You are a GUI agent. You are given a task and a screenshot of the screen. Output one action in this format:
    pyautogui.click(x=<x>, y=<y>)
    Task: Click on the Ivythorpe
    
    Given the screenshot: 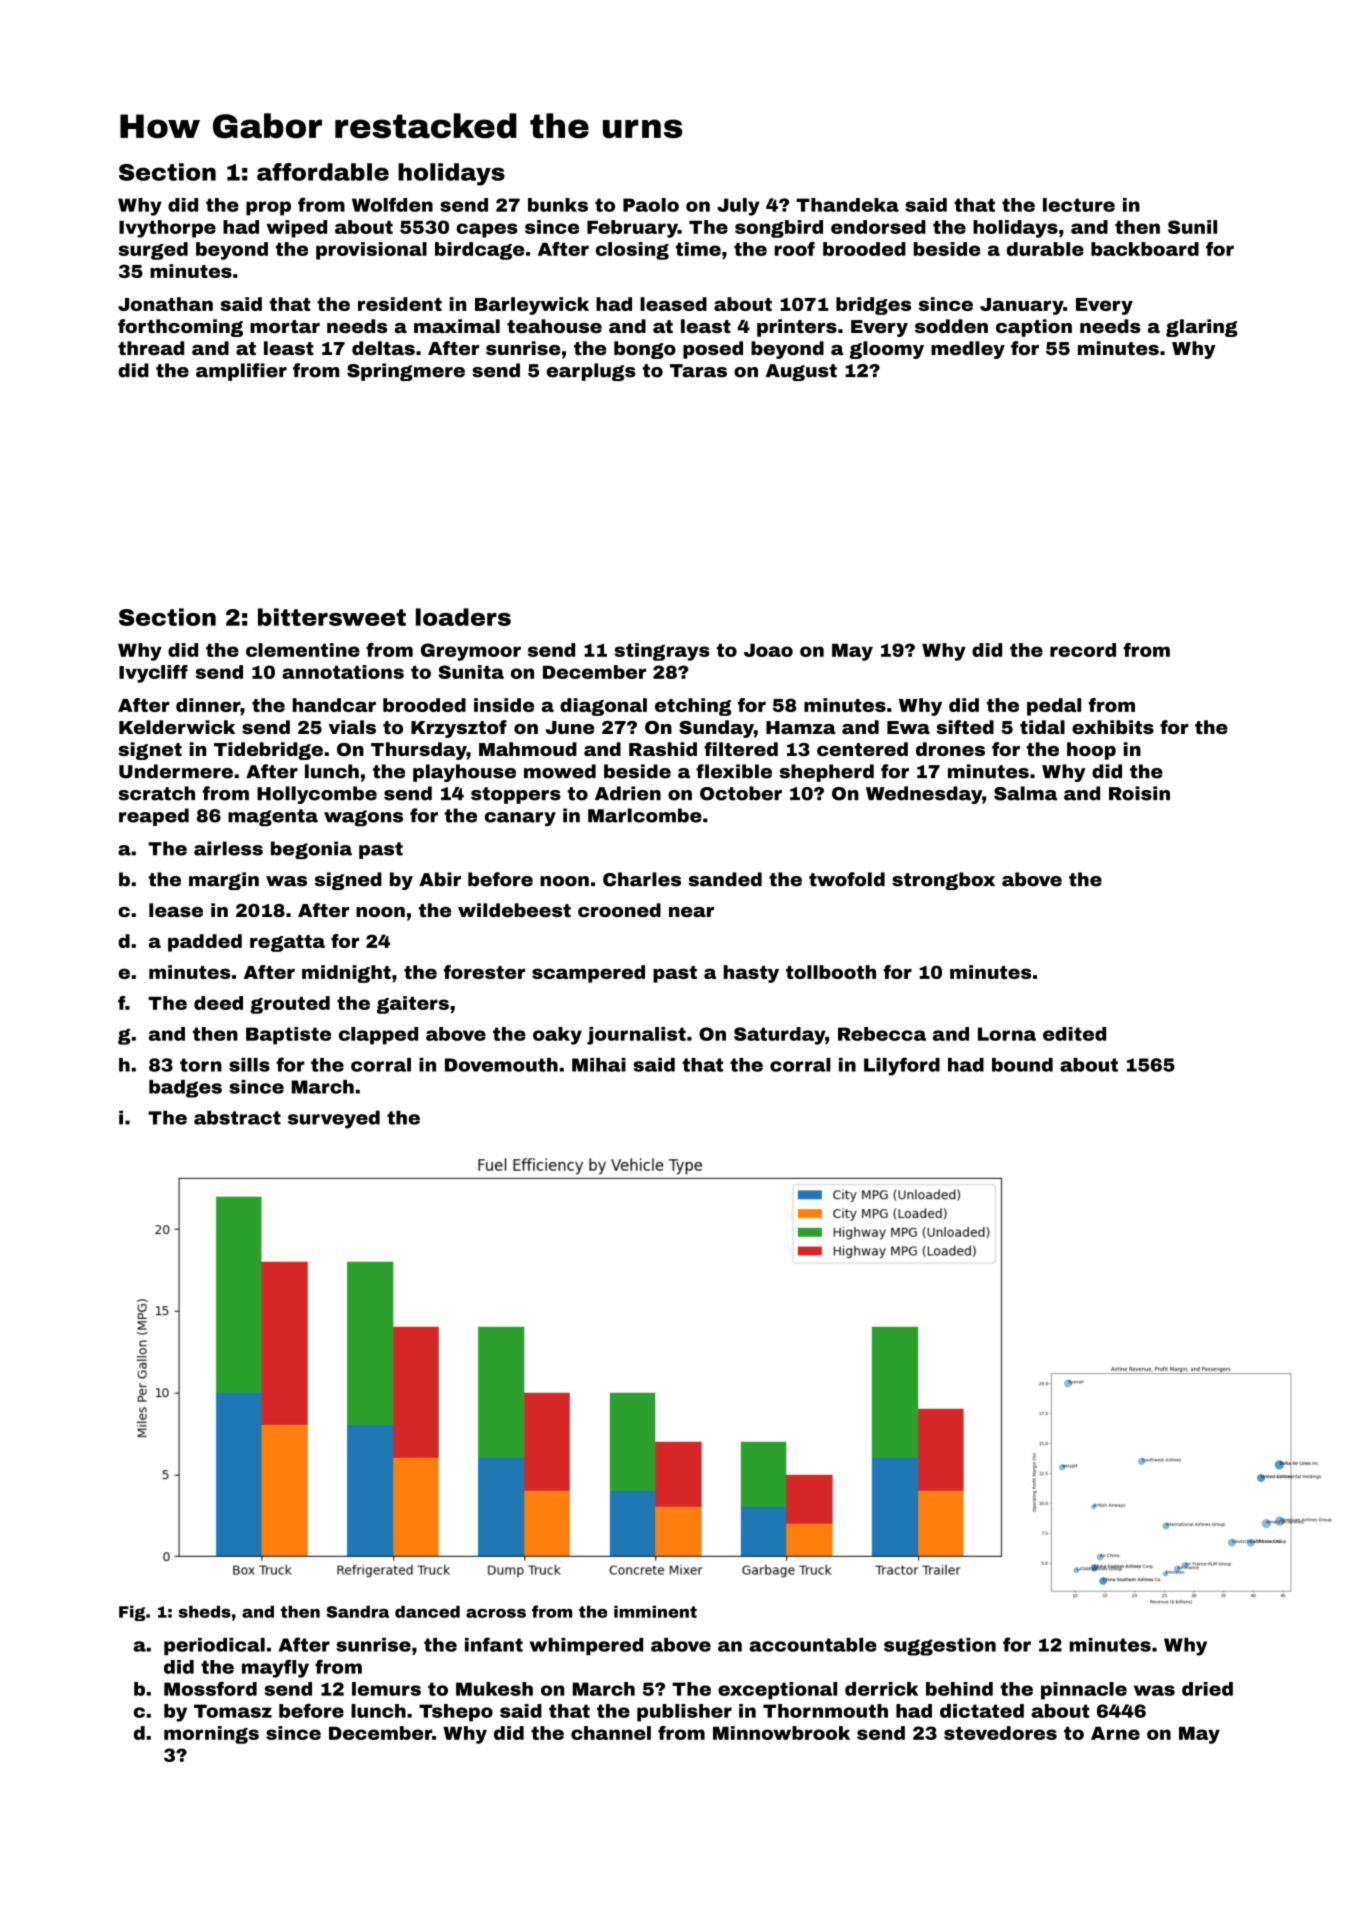 What is the action you would take?
    pyautogui.click(x=167, y=229)
